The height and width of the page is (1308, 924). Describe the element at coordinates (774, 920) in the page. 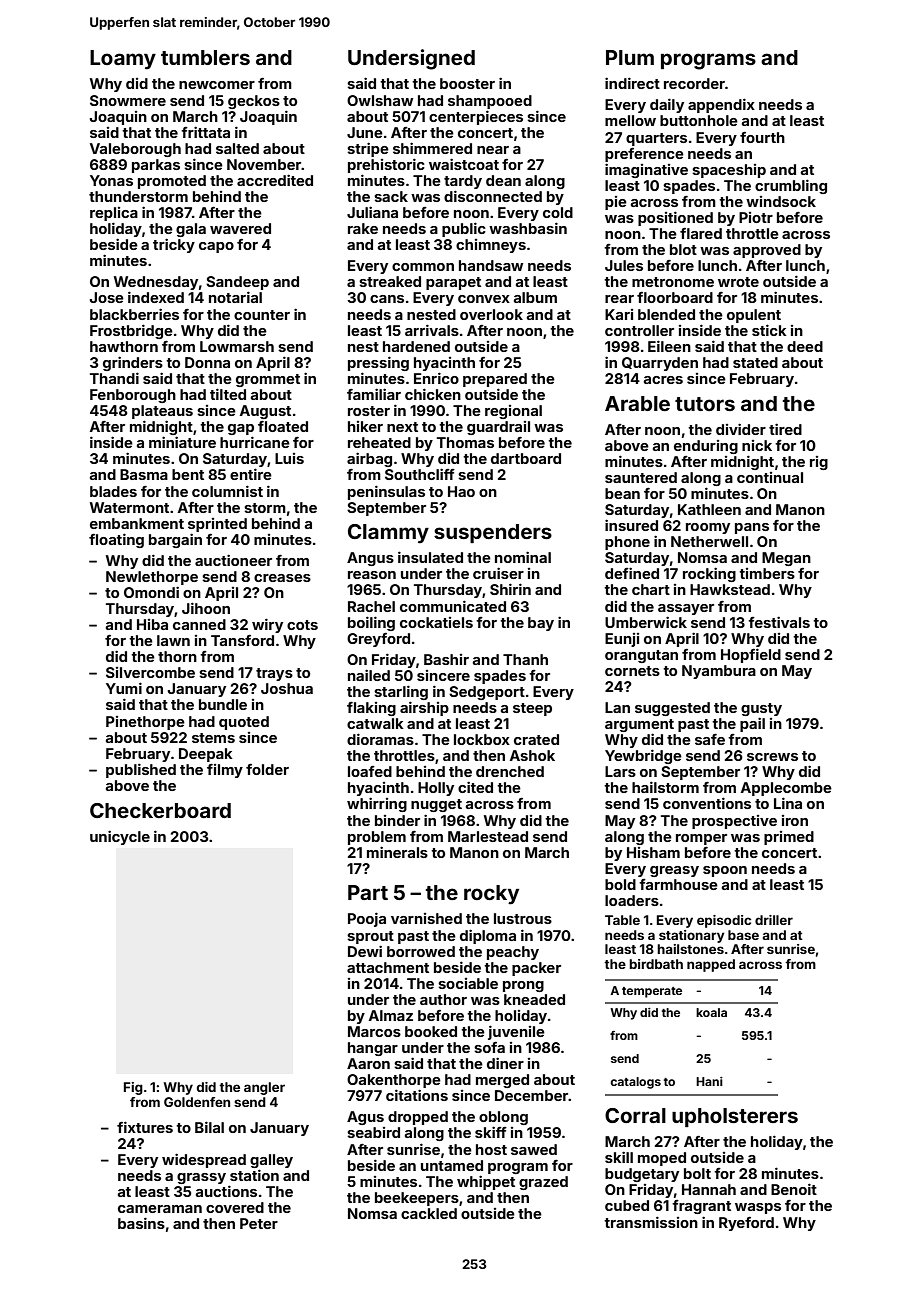

I see `driller` at that location.
